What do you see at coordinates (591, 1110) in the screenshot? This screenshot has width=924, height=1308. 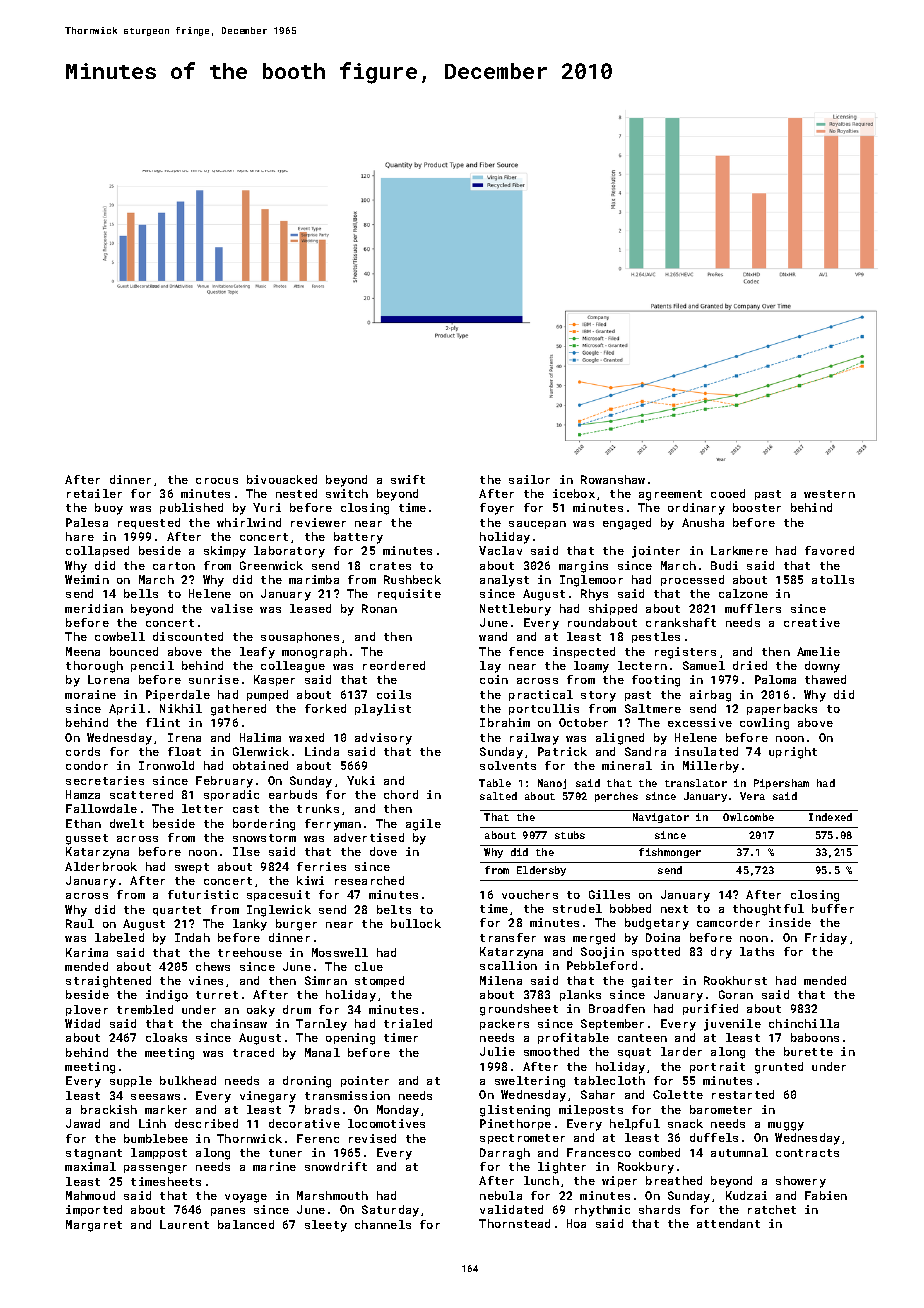 I see `mileposts` at bounding box center [591, 1110].
